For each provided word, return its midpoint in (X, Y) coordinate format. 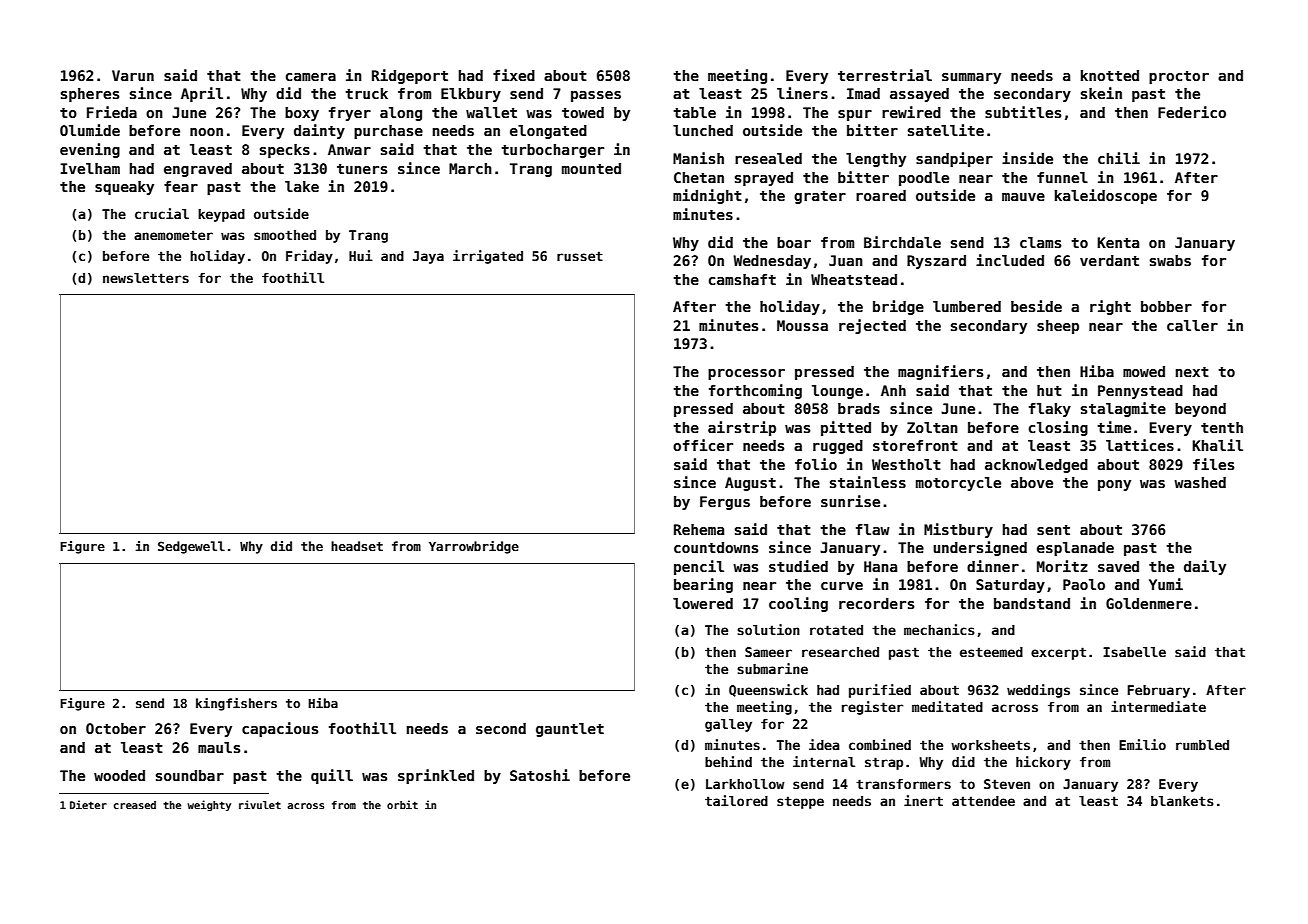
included (1010, 260)
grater (820, 197)
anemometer (173, 235)
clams (1040, 242)
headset (357, 546)
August (750, 484)
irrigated (488, 257)
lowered (703, 603)
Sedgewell (191, 547)
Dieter (88, 804)
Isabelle (1134, 652)
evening (90, 150)
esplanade (1075, 549)
